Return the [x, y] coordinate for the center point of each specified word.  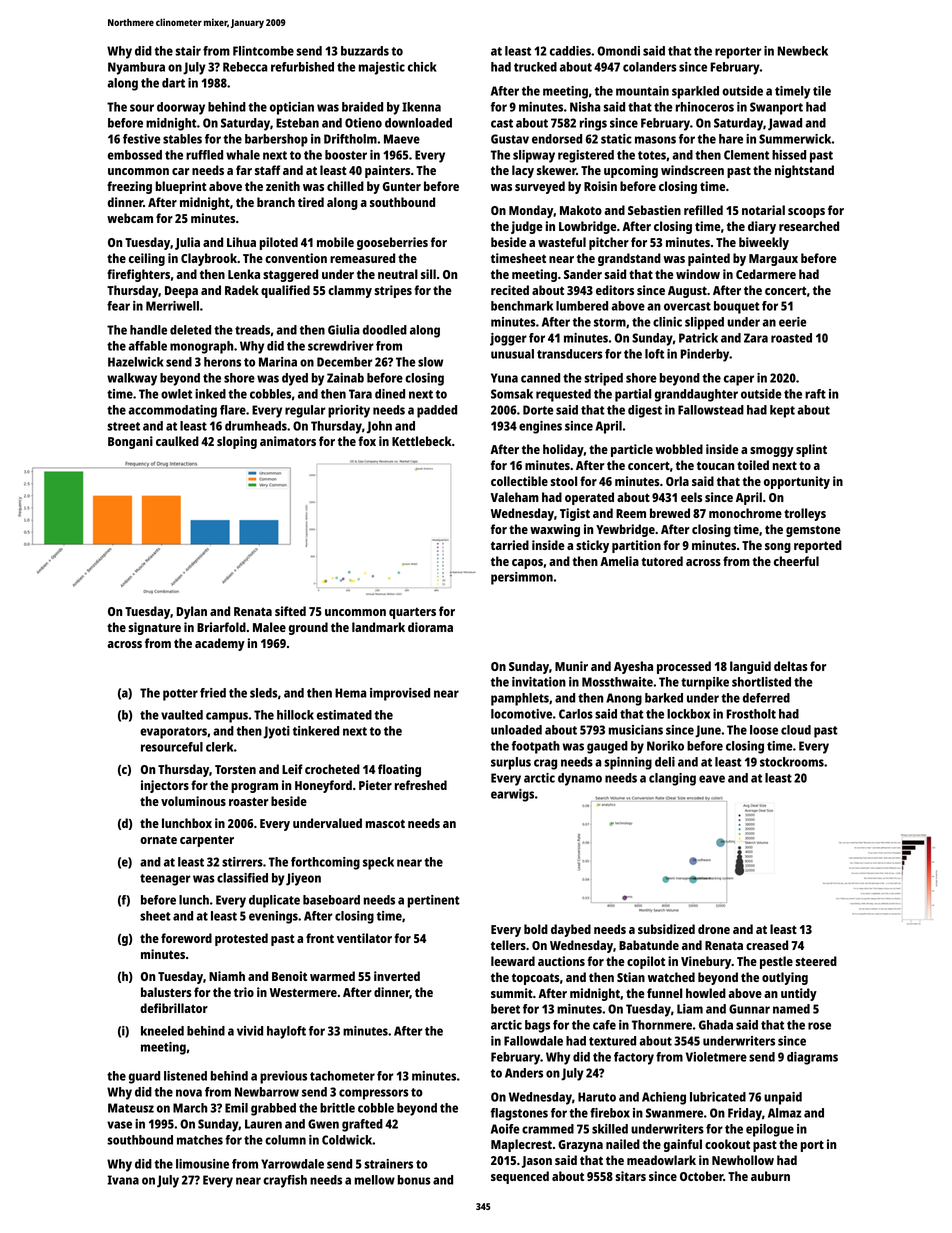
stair [188, 51]
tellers [508, 945]
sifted [290, 611]
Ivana [123, 1180]
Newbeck [803, 51]
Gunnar [749, 1009]
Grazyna [580, 1146]
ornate [158, 839]
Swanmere [674, 1113]
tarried [510, 545]
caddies [570, 51]
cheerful [796, 561]
